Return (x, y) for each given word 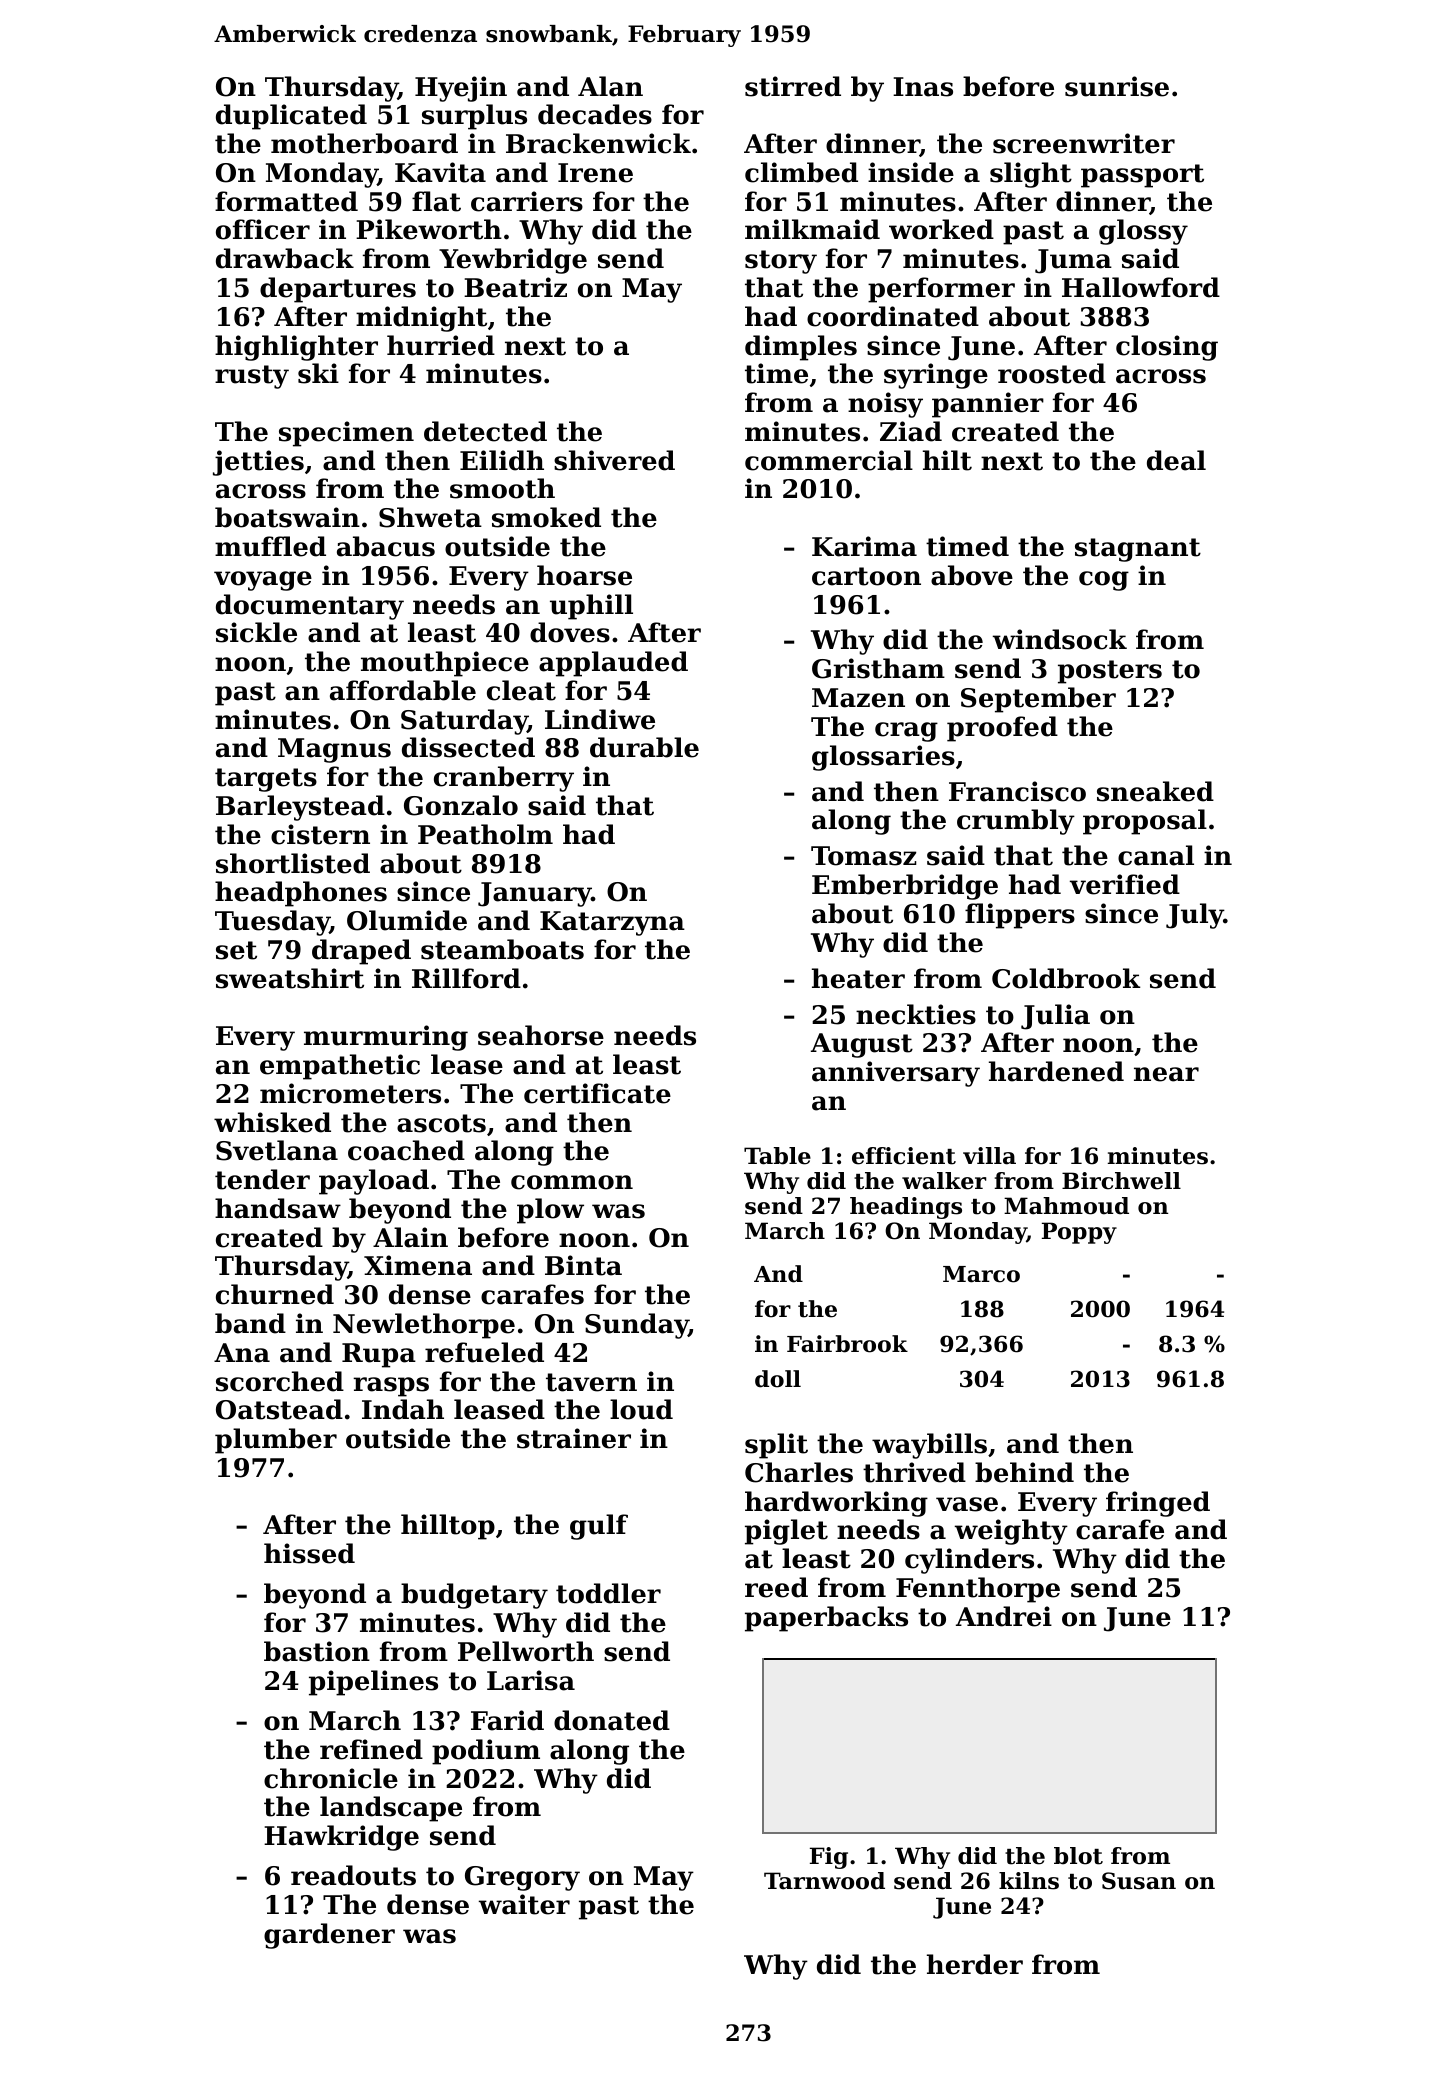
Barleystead (300, 808)
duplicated (291, 117)
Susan (1139, 1881)
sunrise (1117, 86)
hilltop (448, 1527)
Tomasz (863, 856)
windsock (1060, 639)
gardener (329, 1936)
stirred (793, 86)
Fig (829, 1858)
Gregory (522, 1878)
